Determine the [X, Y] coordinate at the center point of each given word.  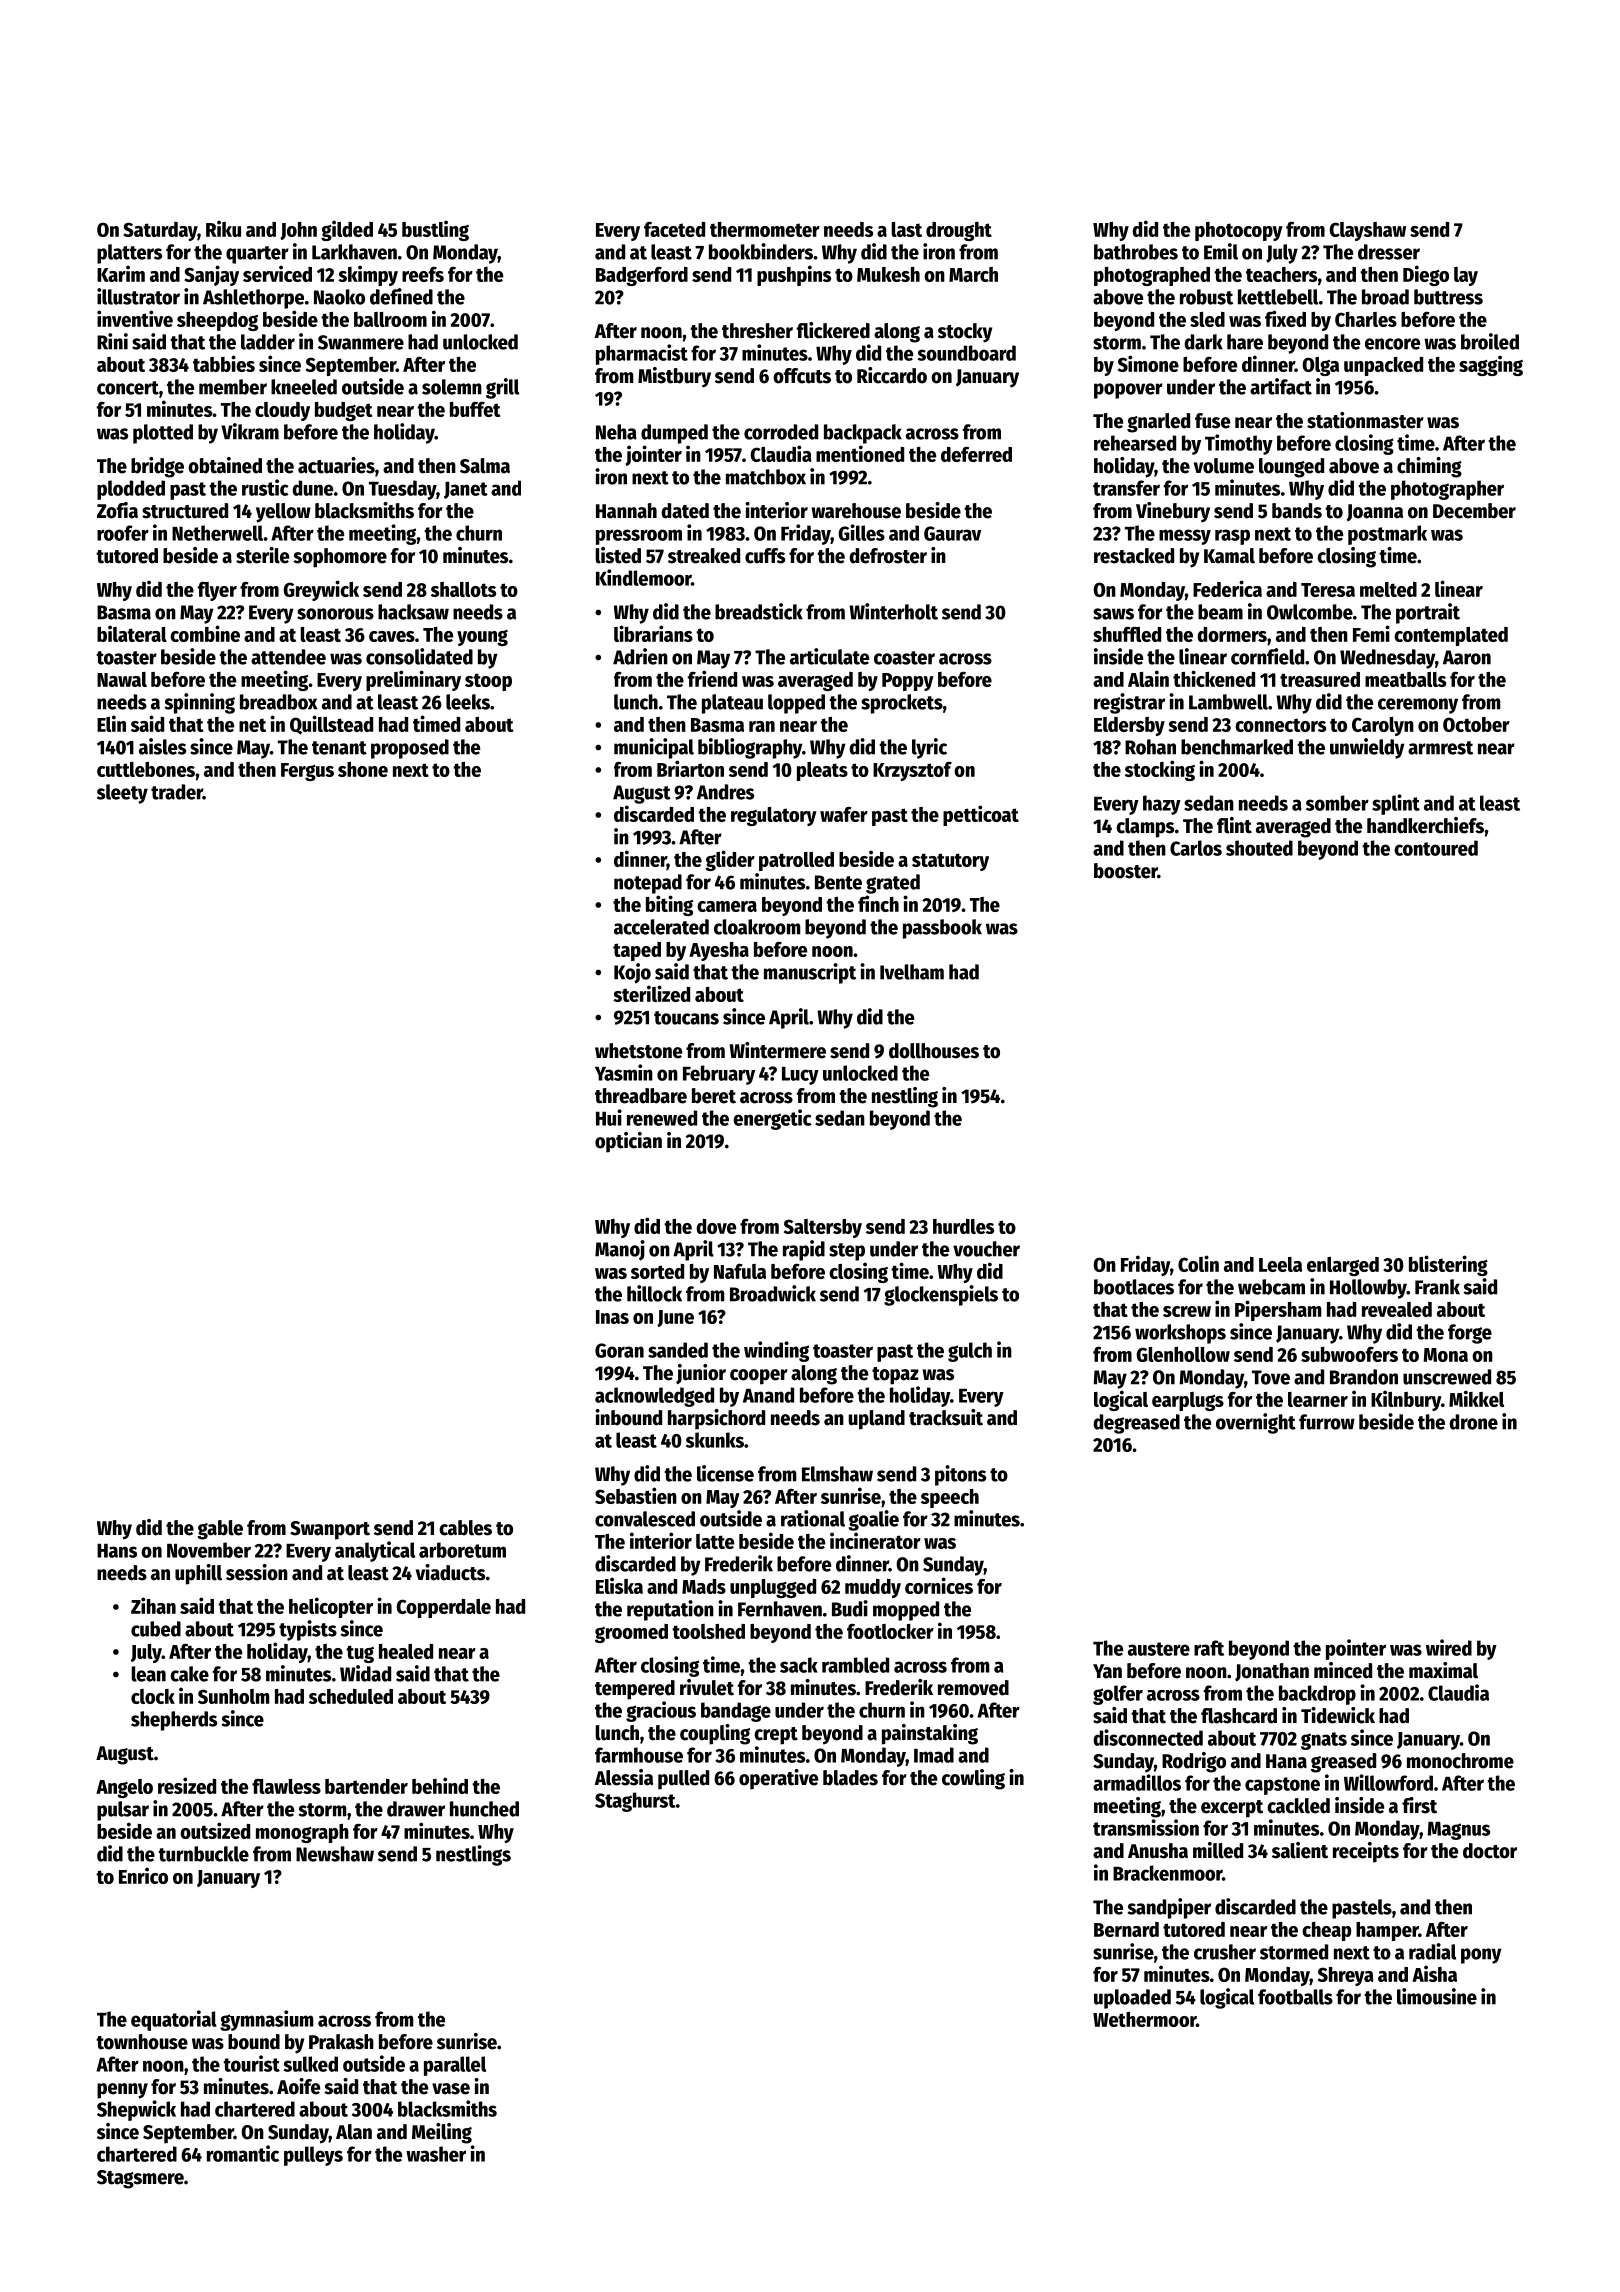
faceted [674, 229]
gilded [347, 230]
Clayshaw [1367, 231]
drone [1473, 1422]
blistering [1448, 1265]
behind [440, 1785]
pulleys [313, 2156]
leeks [468, 702]
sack [799, 1665]
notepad [648, 884]
